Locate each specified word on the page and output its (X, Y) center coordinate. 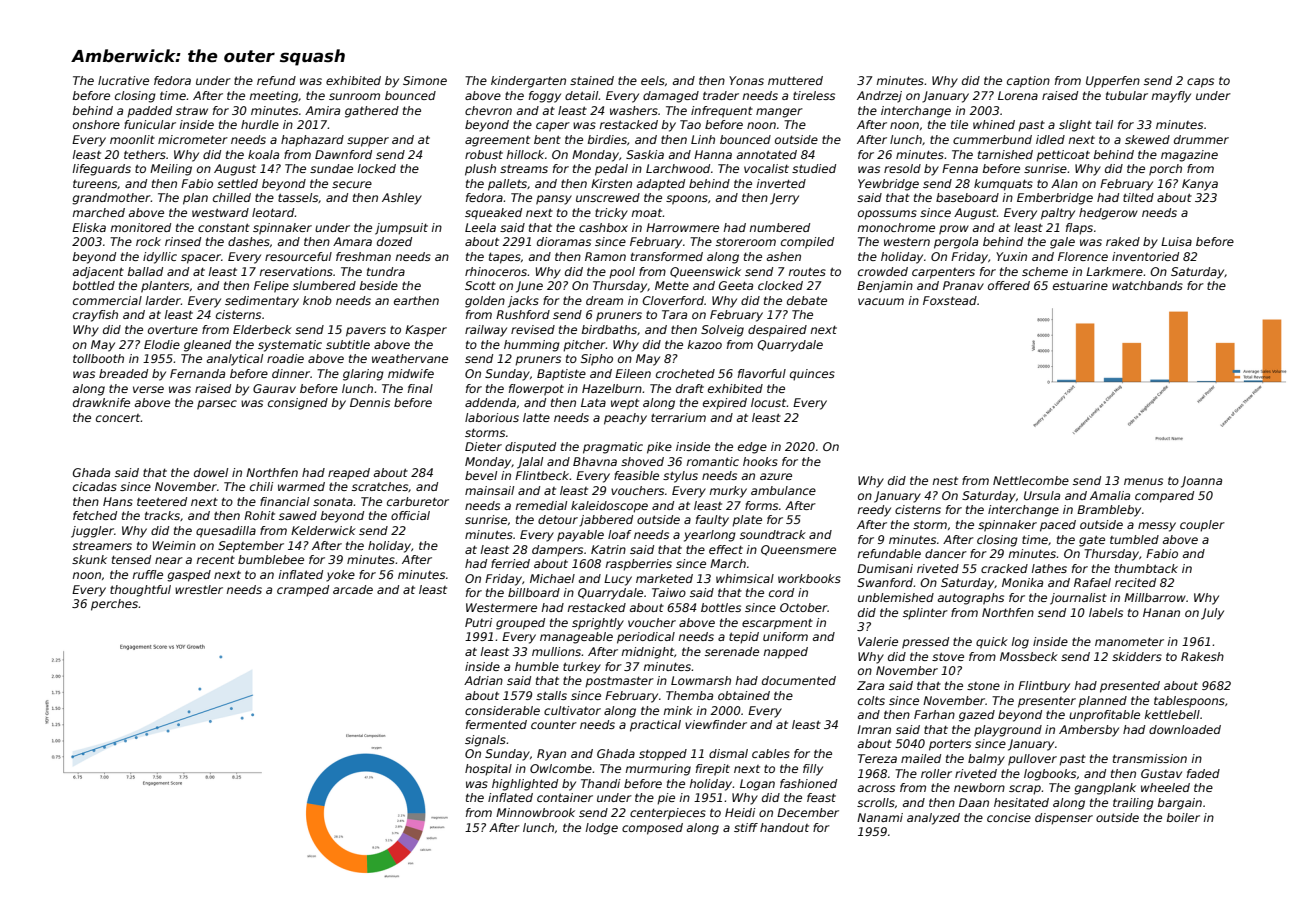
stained (592, 80)
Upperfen (1113, 82)
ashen (783, 256)
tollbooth (98, 358)
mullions (557, 651)
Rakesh (1202, 656)
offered (1009, 285)
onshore (96, 124)
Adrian (483, 680)
